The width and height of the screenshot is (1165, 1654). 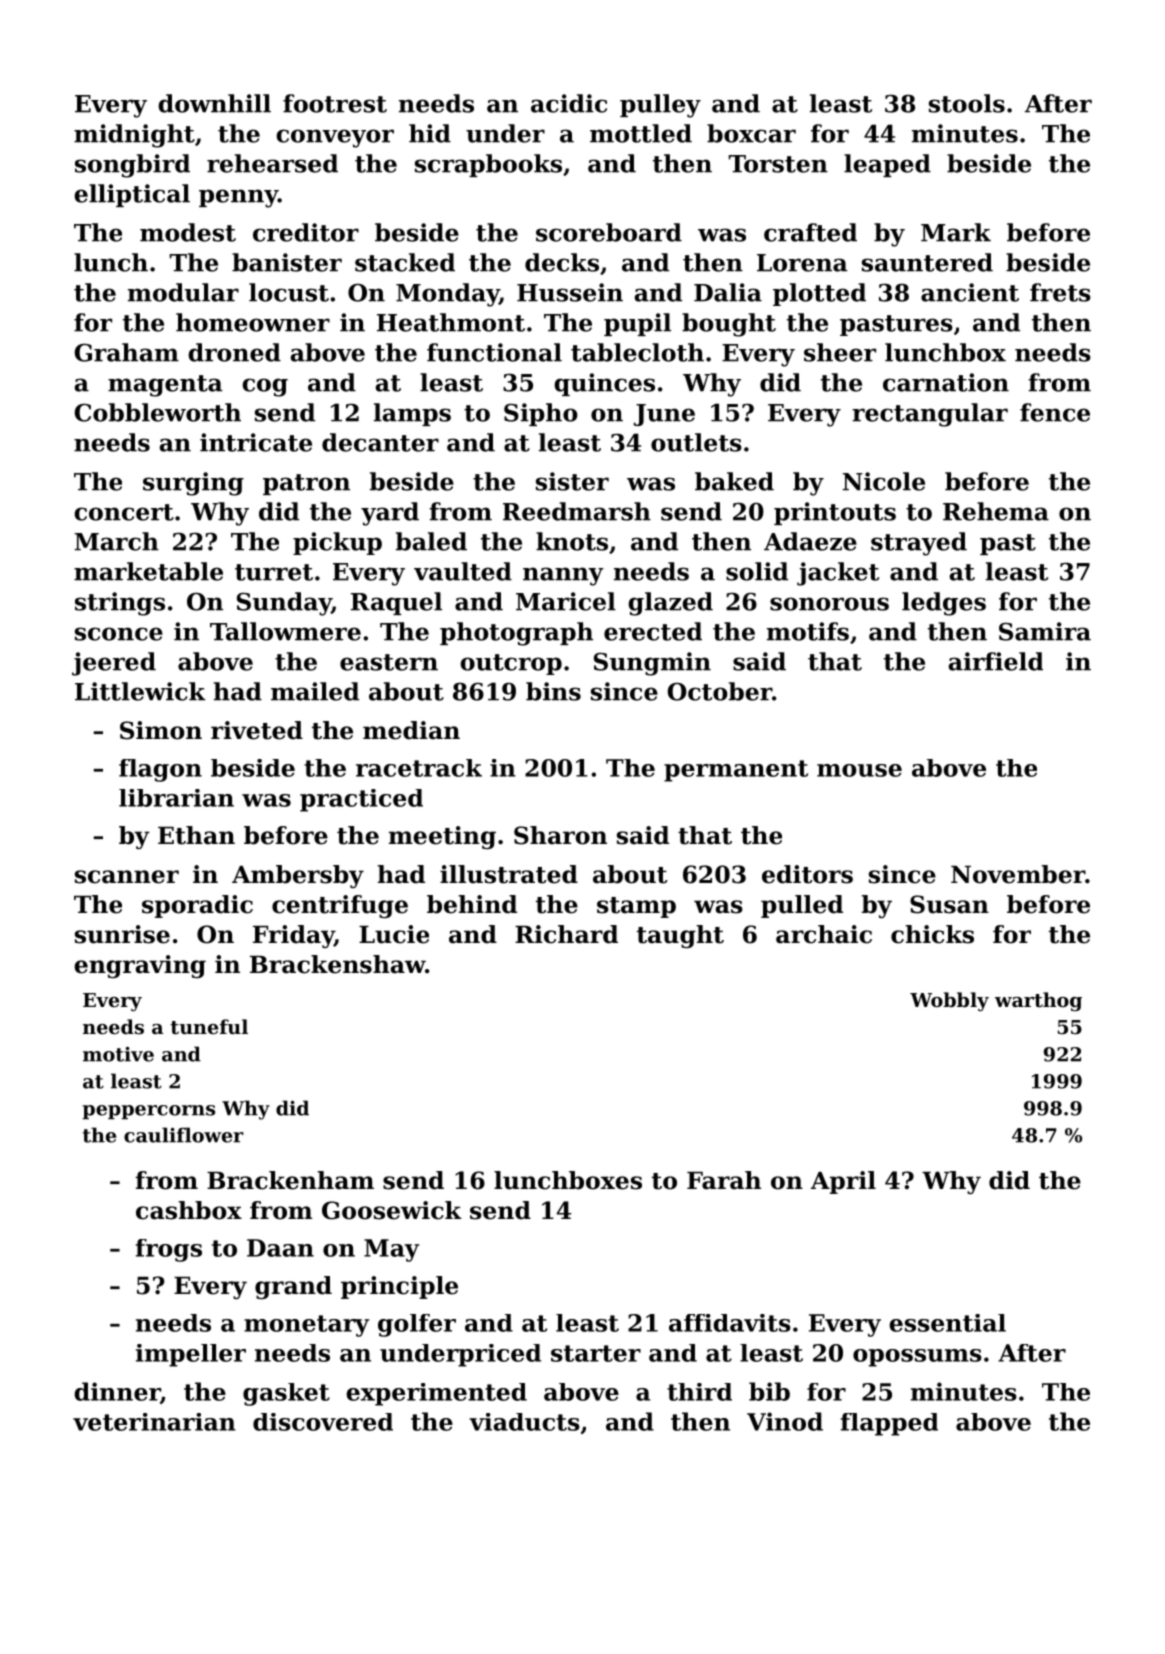 I want to click on decanter, so click(x=380, y=442).
